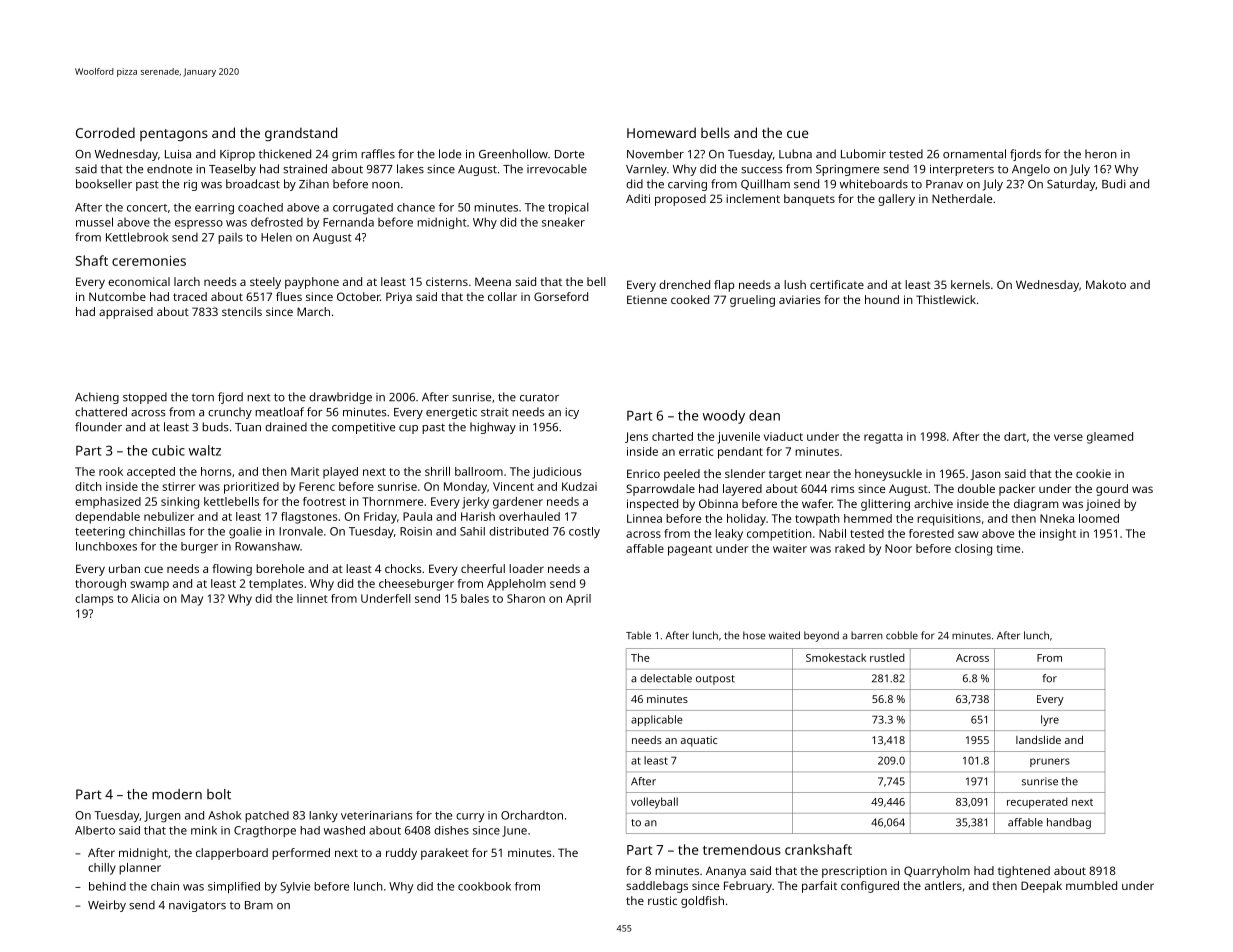 The width and height of the page is (1233, 952). I want to click on sneaker, so click(563, 222).
